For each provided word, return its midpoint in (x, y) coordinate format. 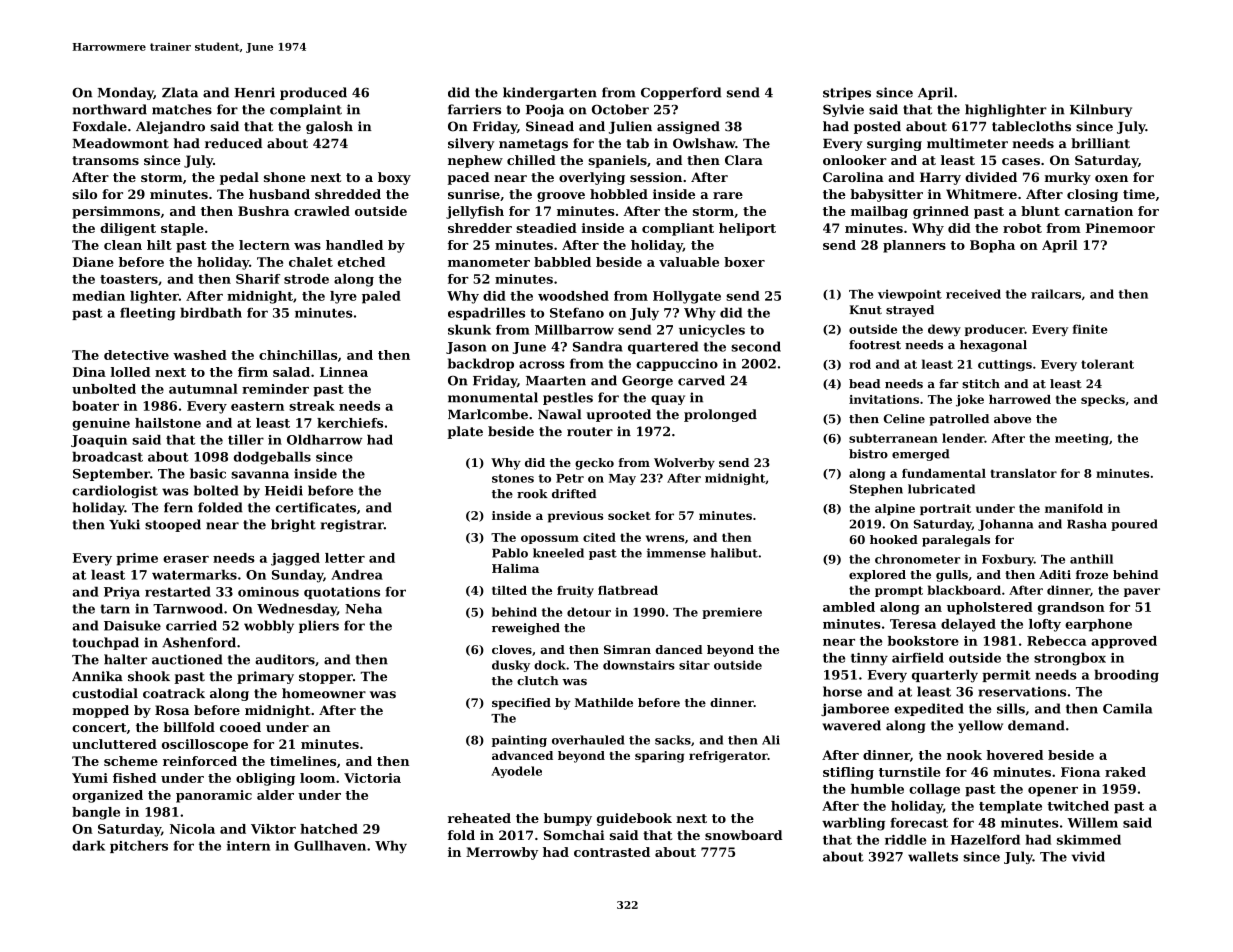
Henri (254, 92)
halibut (734, 553)
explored (877, 576)
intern (248, 846)
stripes (847, 93)
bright (293, 525)
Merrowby (502, 853)
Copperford (681, 93)
